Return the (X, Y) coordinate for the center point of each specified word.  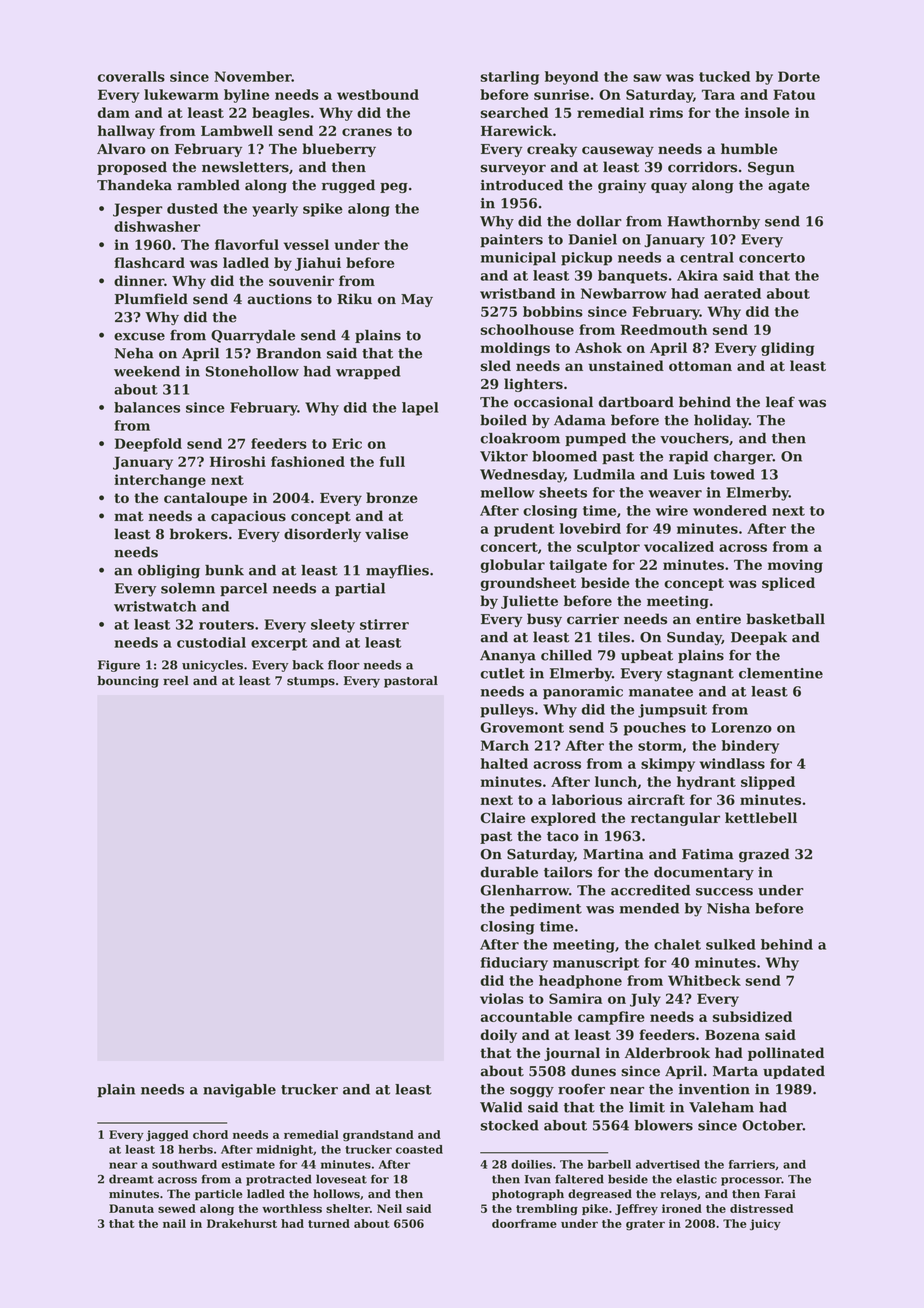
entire (718, 619)
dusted (192, 208)
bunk (224, 570)
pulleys (507, 711)
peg (394, 188)
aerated (732, 293)
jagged (167, 1136)
